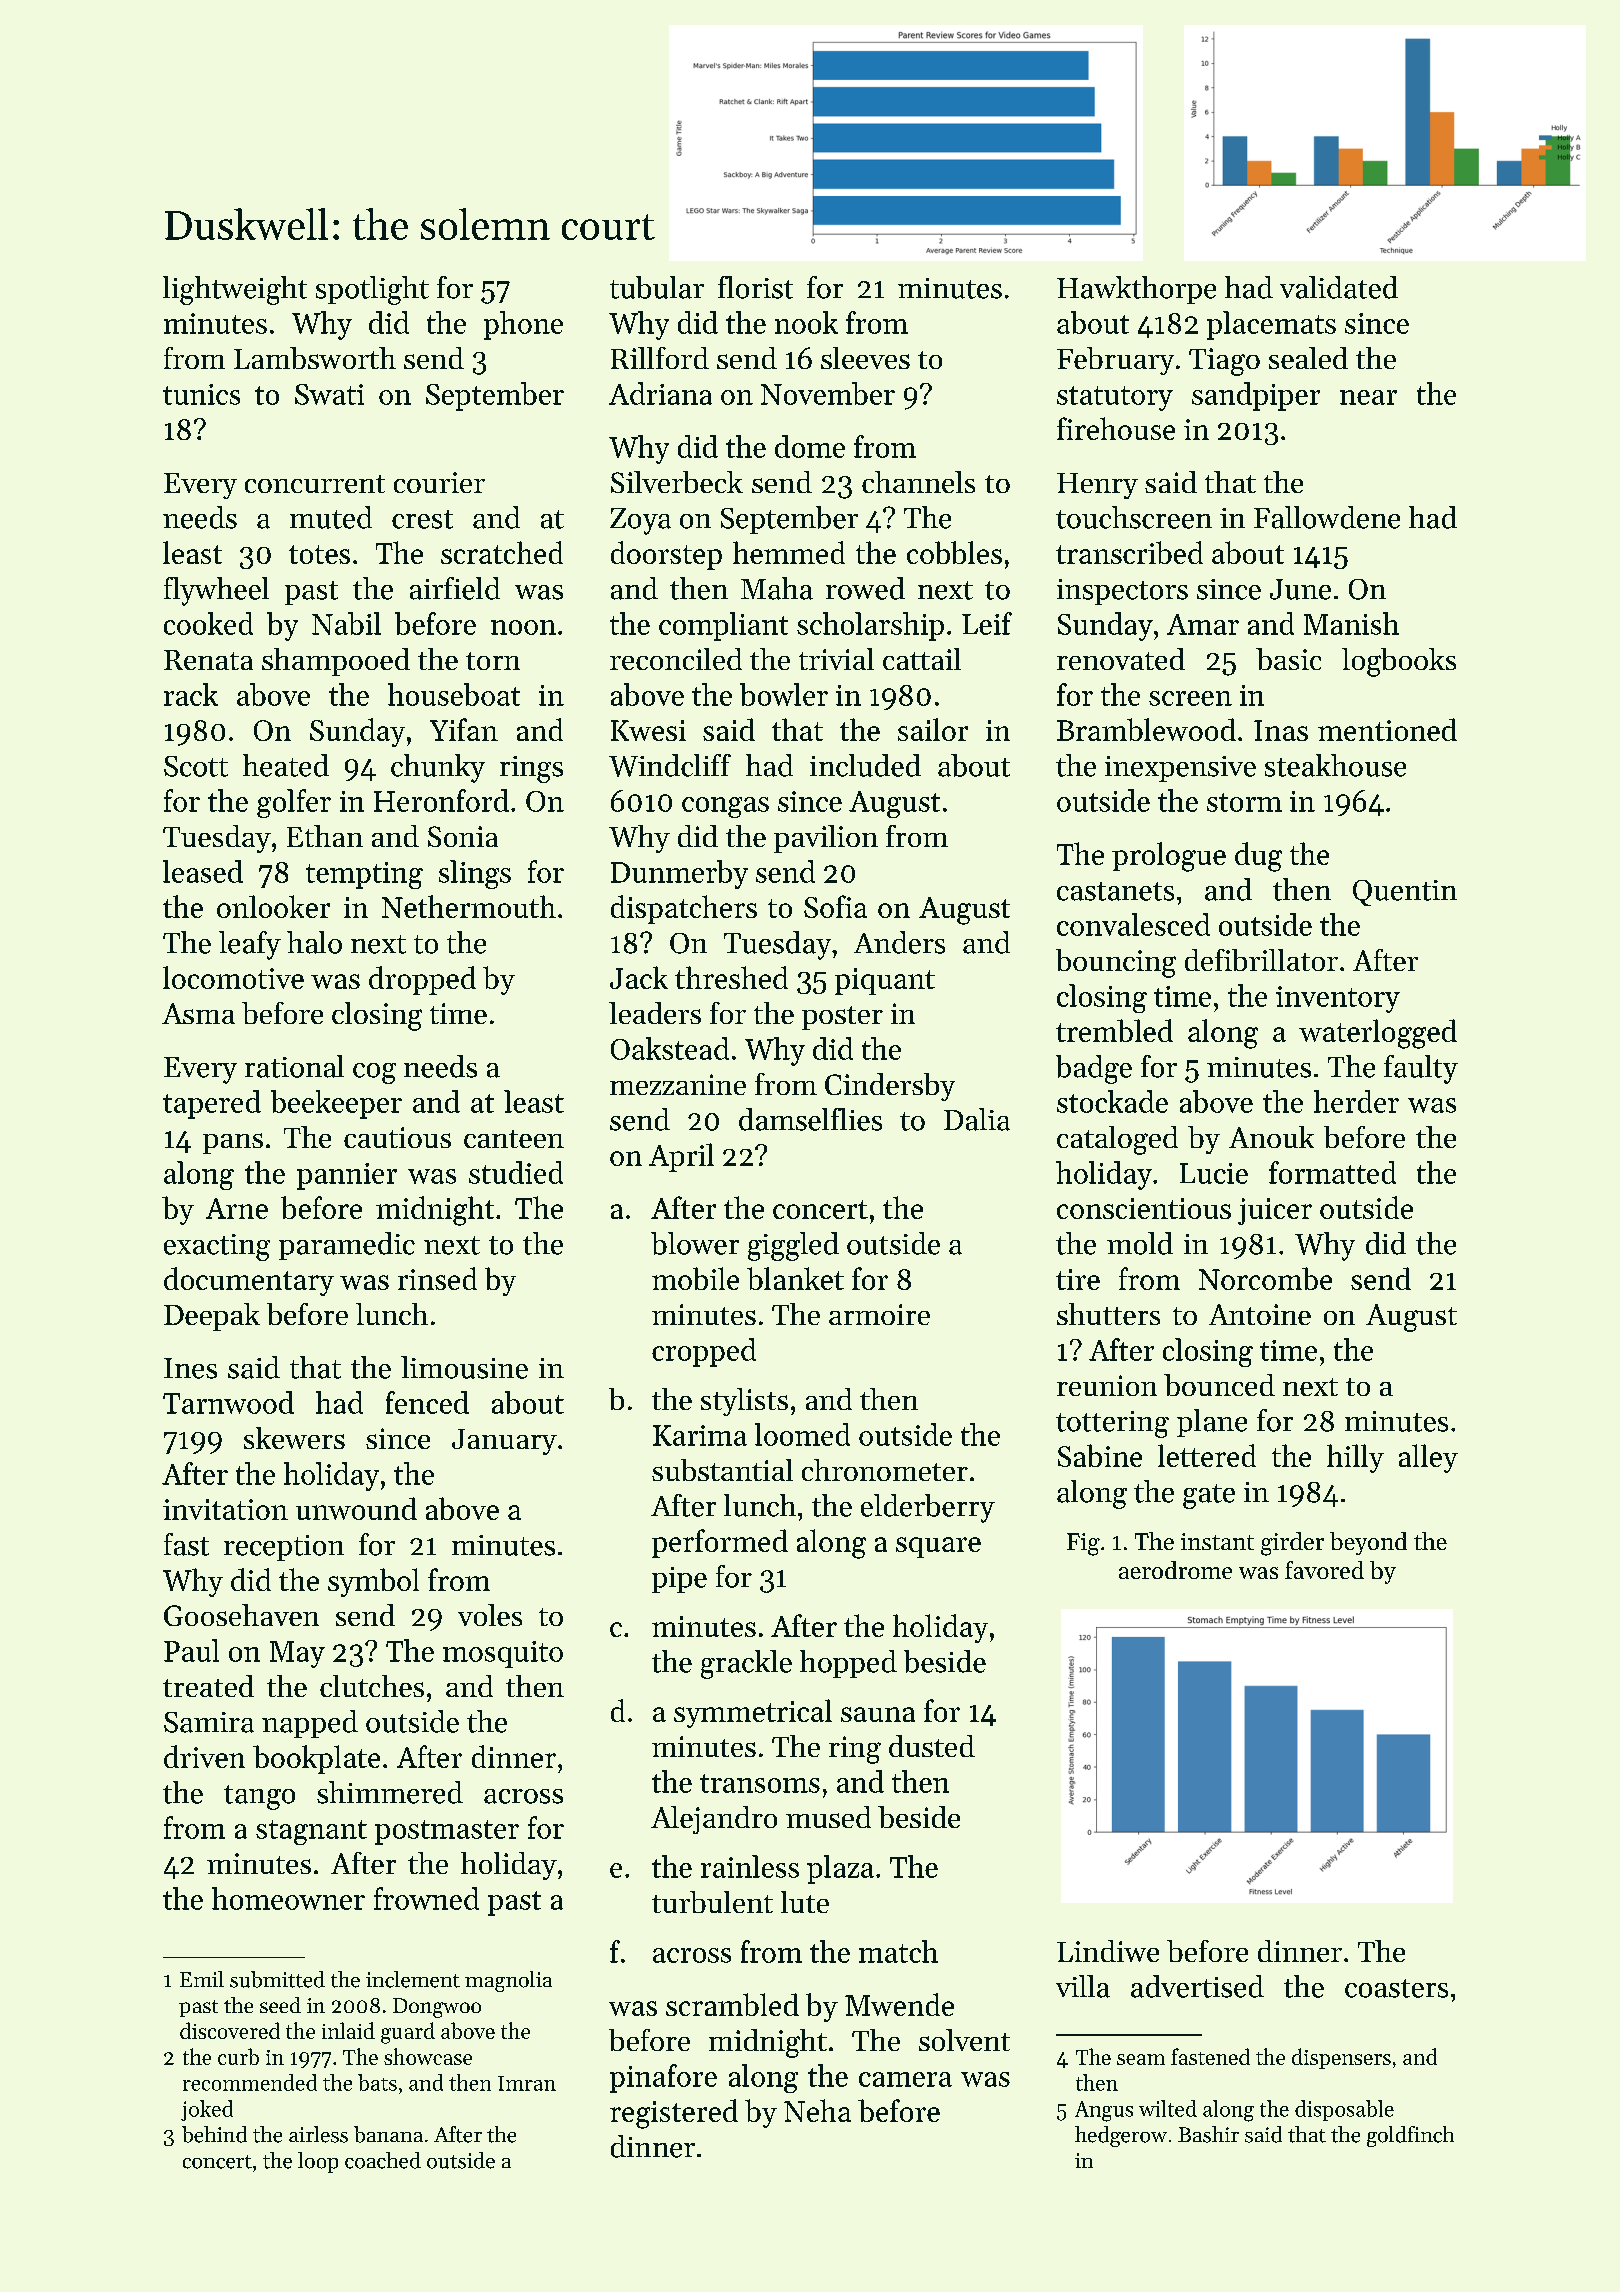 The height and width of the document is (2292, 1620). Describe the element at coordinates (1219, 1385) in the document. I see `bounced` at that location.
